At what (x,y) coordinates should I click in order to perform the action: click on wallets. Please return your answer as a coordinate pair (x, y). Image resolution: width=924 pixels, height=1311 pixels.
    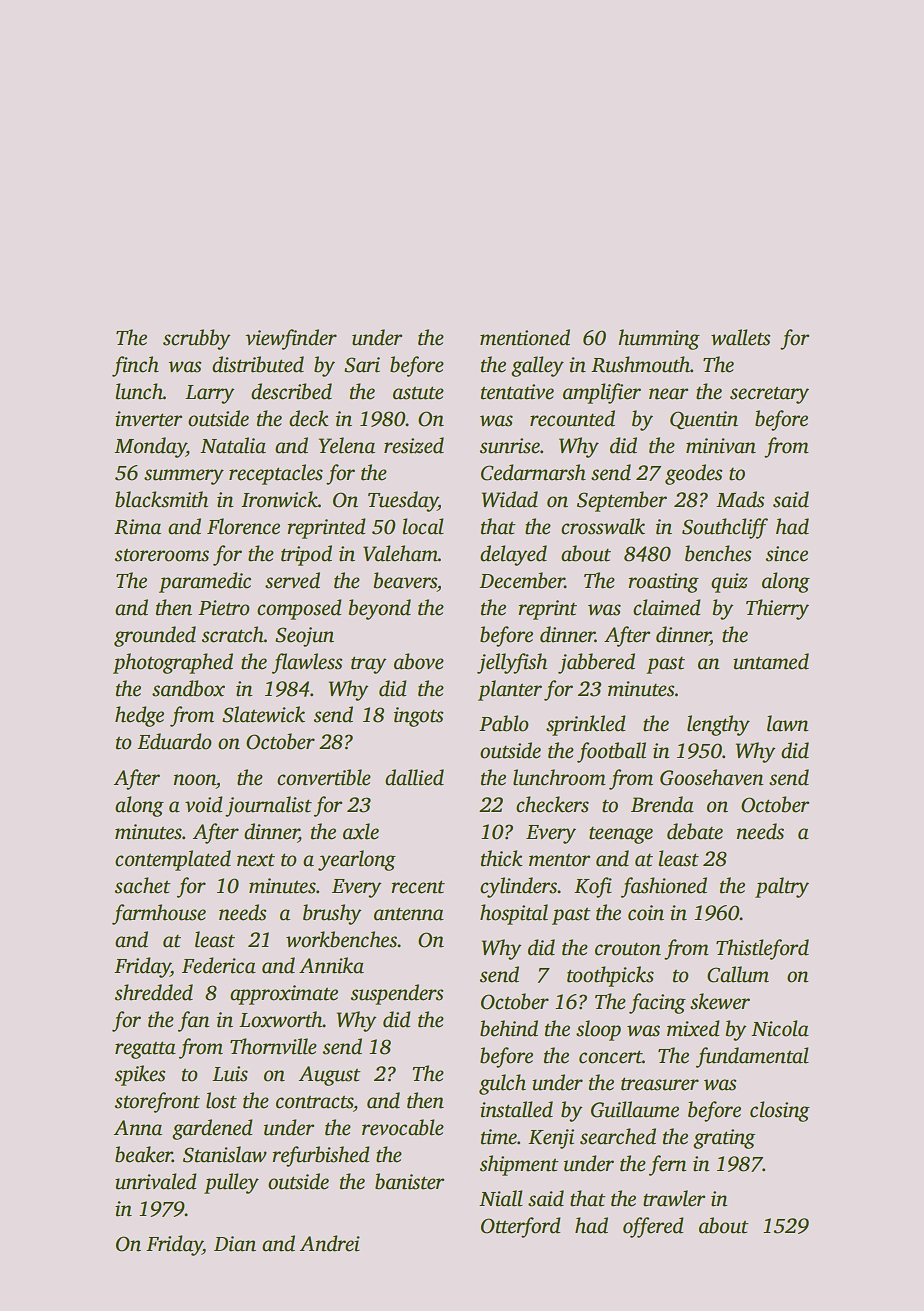
    Looking at the image, I should click on (740, 337).
